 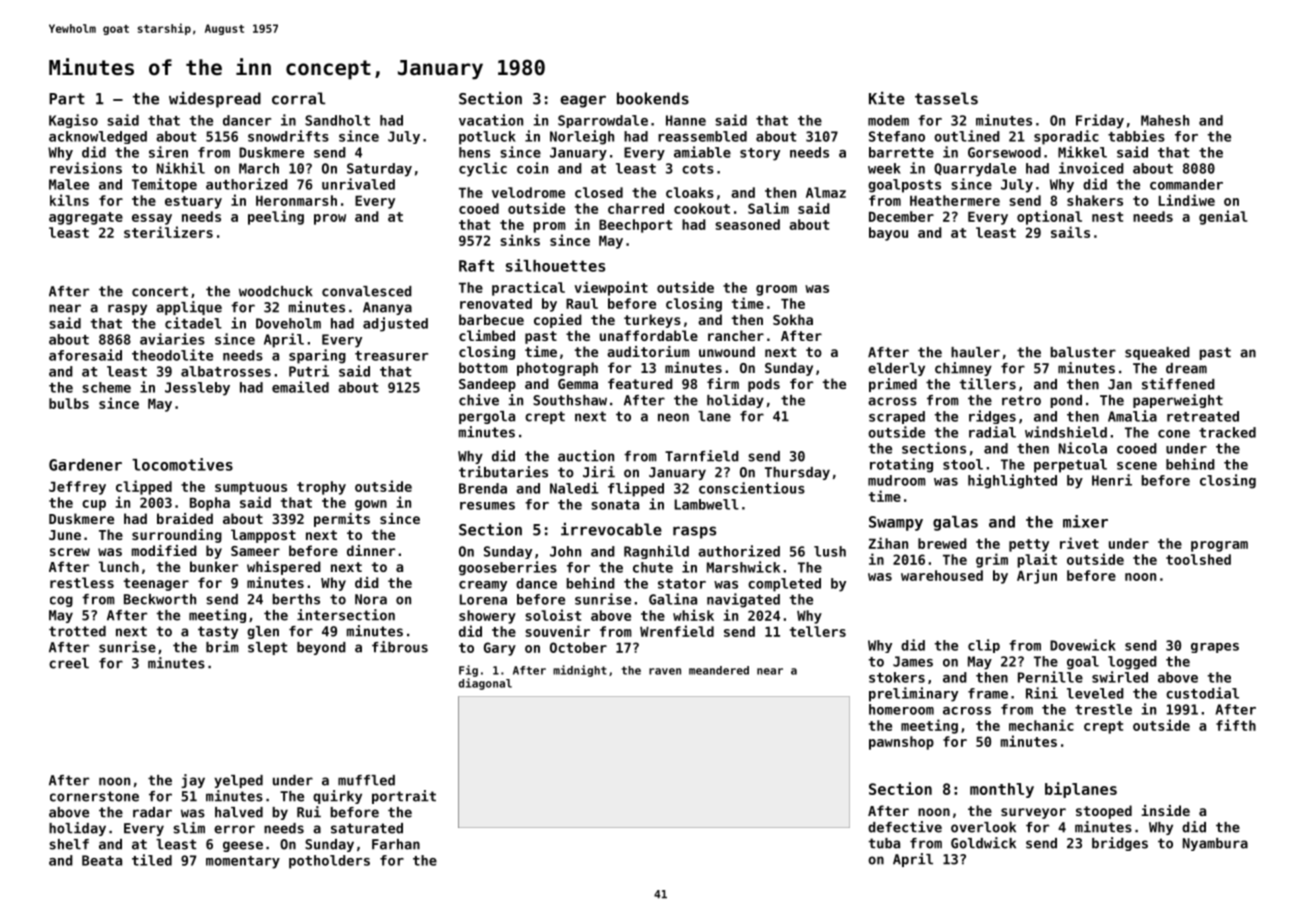 What do you see at coordinates (702, 152) in the screenshot?
I see `amiable` at bounding box center [702, 152].
